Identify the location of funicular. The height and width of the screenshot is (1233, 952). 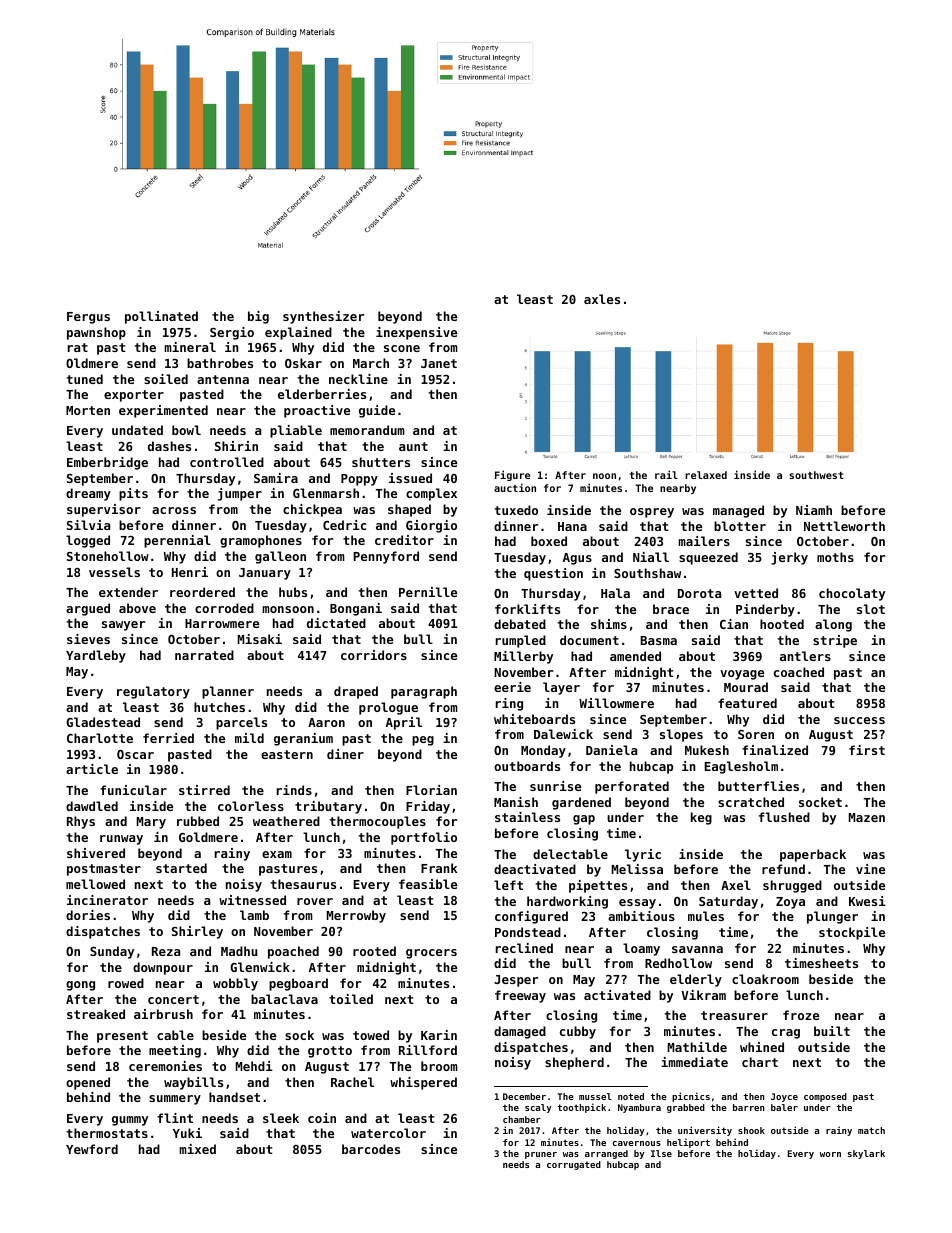
(133, 790).
